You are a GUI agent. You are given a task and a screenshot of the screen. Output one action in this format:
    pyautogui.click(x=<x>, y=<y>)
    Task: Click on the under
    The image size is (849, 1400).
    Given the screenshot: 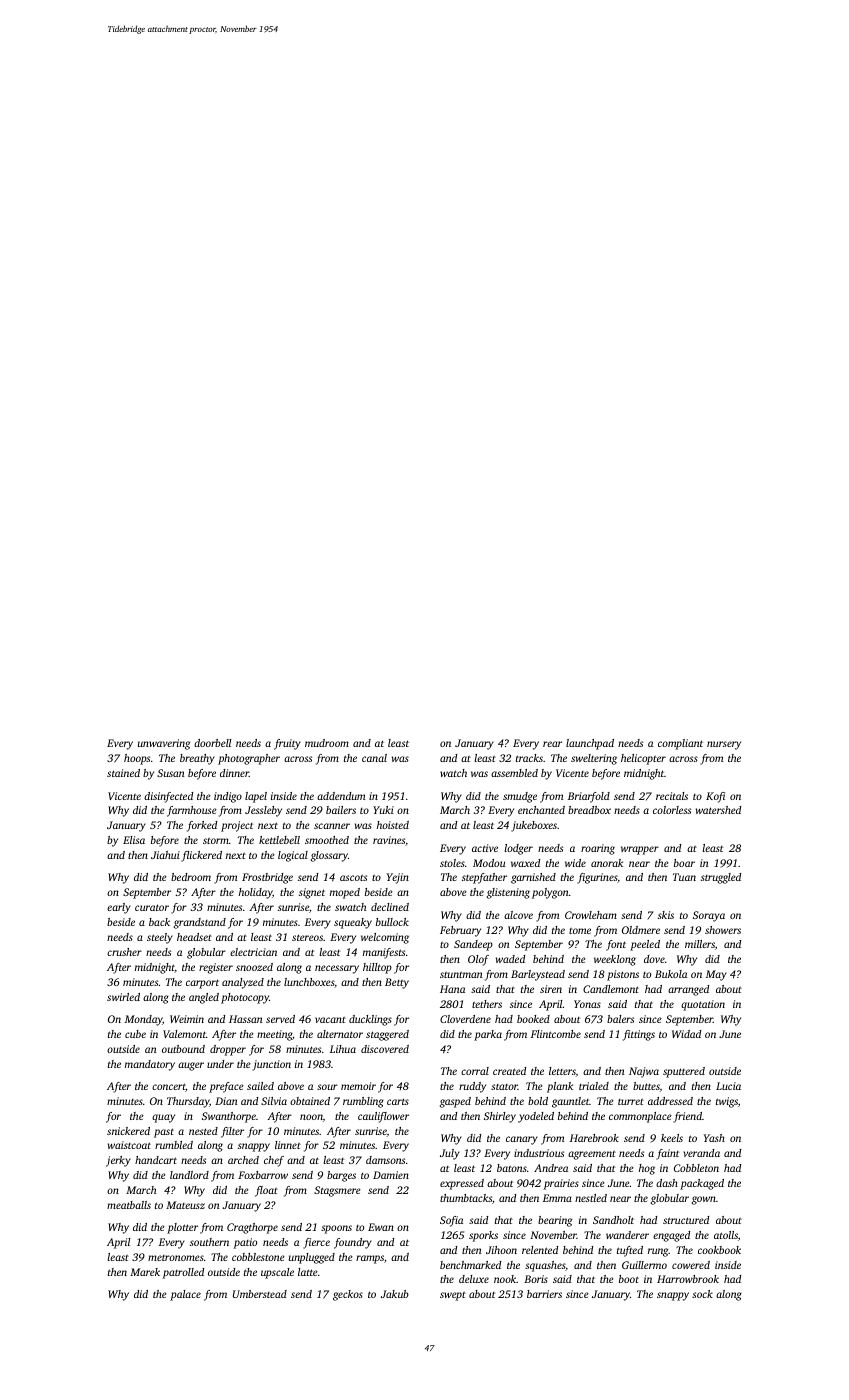 What is the action you would take?
    pyautogui.click(x=220, y=1064)
